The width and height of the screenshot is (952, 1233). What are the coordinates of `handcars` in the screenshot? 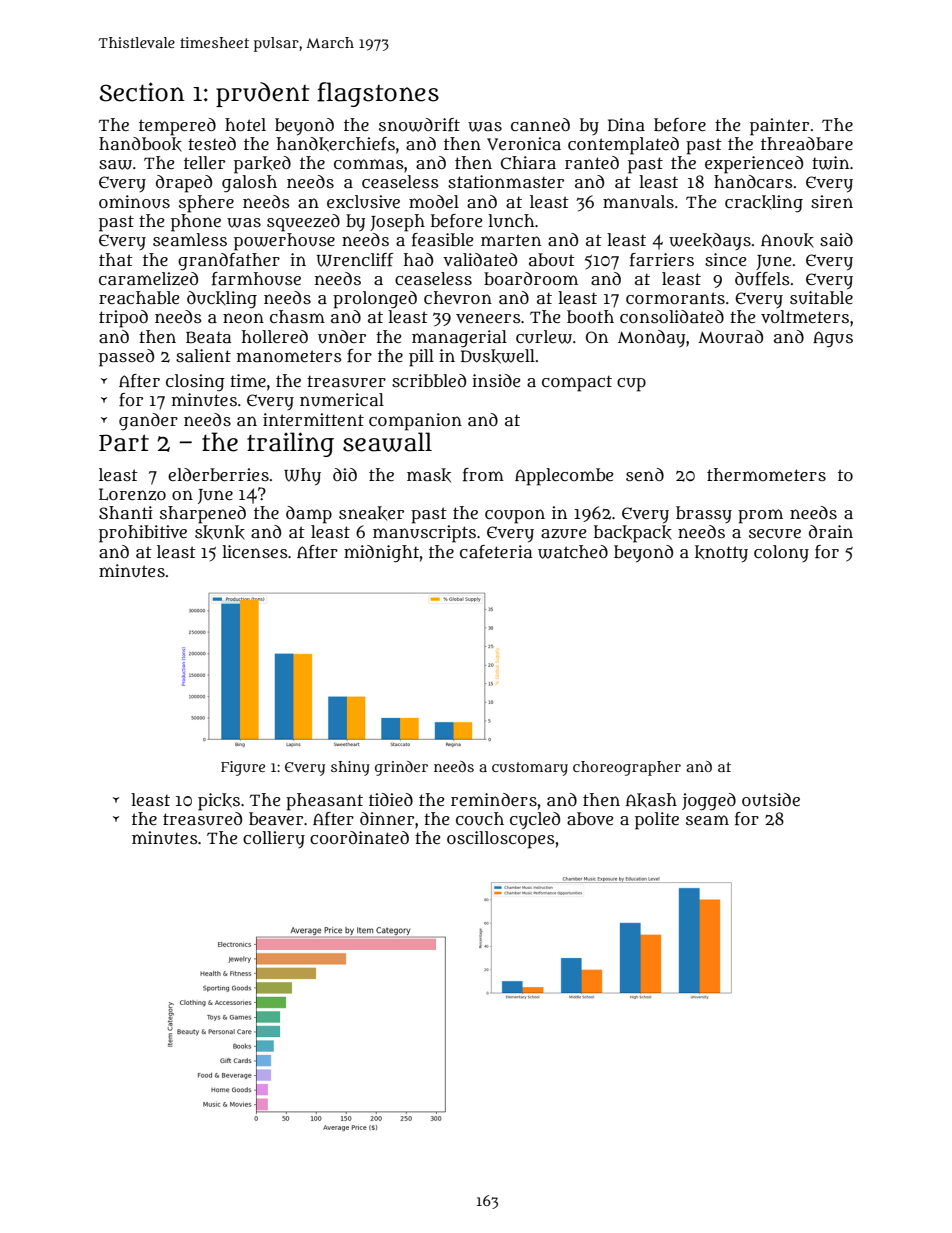 It's located at (753, 182).
